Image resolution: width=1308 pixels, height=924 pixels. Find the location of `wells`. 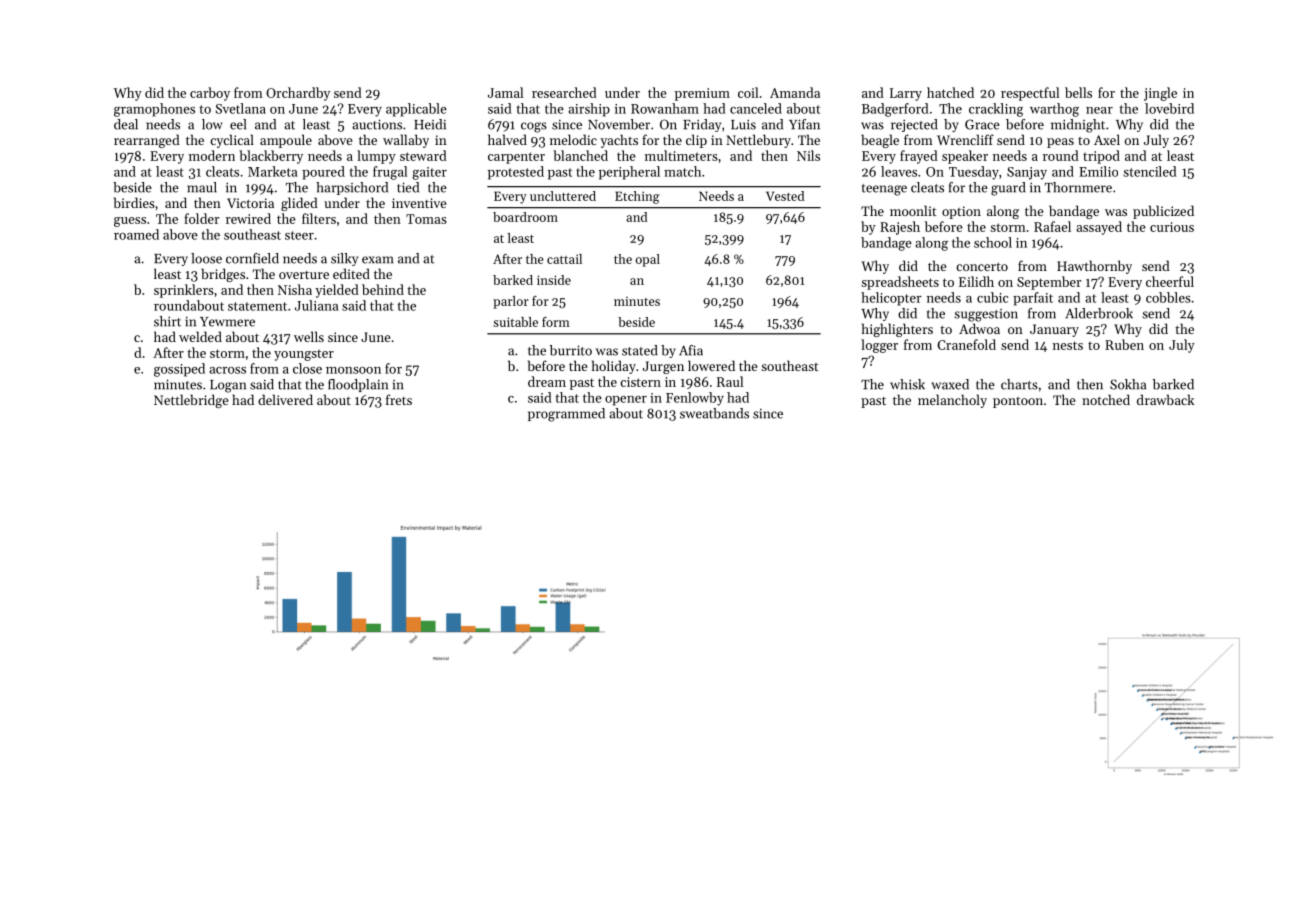

wells is located at coordinates (309, 336).
